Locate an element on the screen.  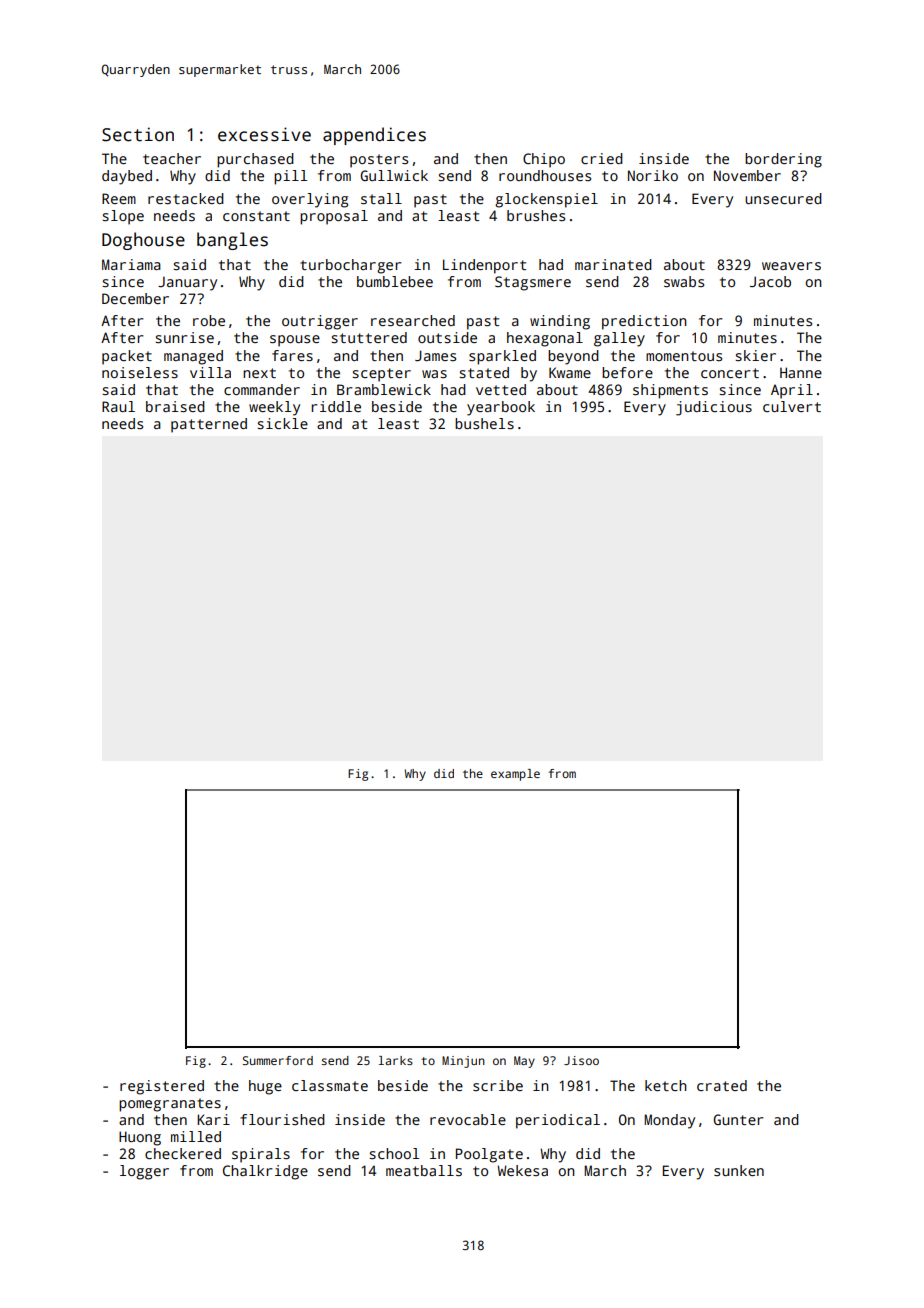
patterned is located at coordinates (209, 425).
